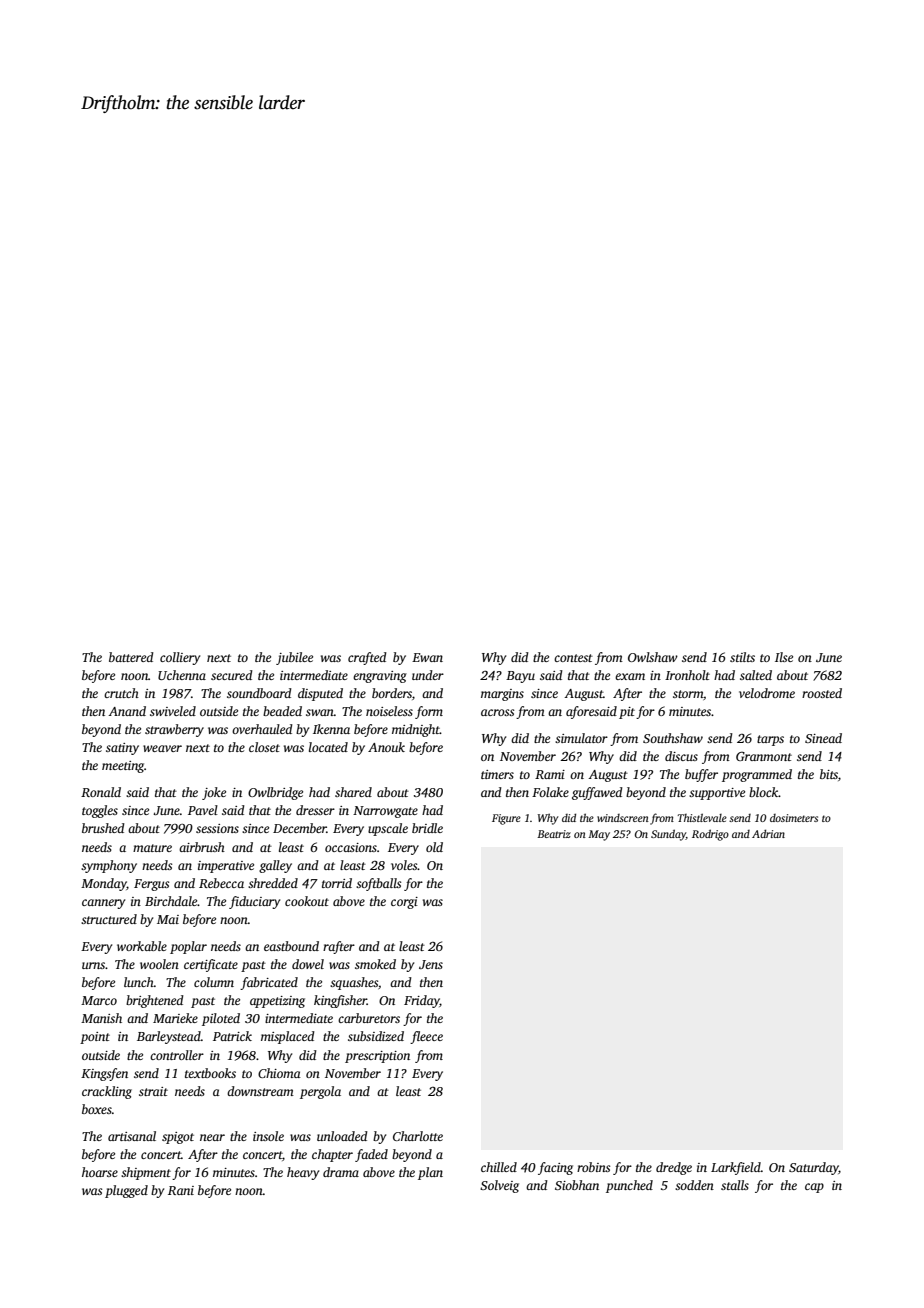  I want to click on Solveig, so click(499, 1186).
